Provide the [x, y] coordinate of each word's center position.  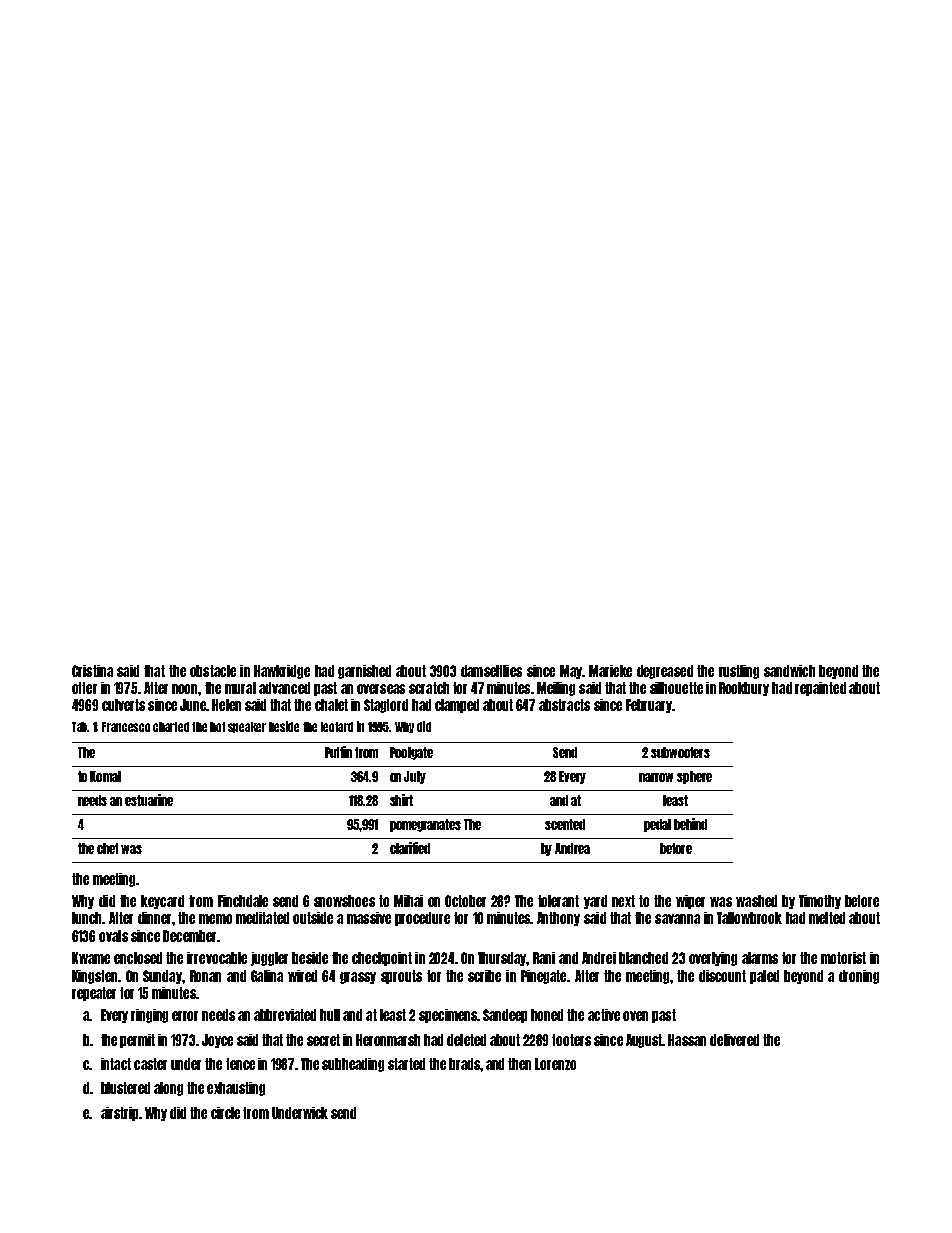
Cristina [92, 671]
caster [150, 1064]
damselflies [491, 671]
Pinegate [543, 977]
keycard [162, 902]
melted [827, 918]
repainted [820, 689]
